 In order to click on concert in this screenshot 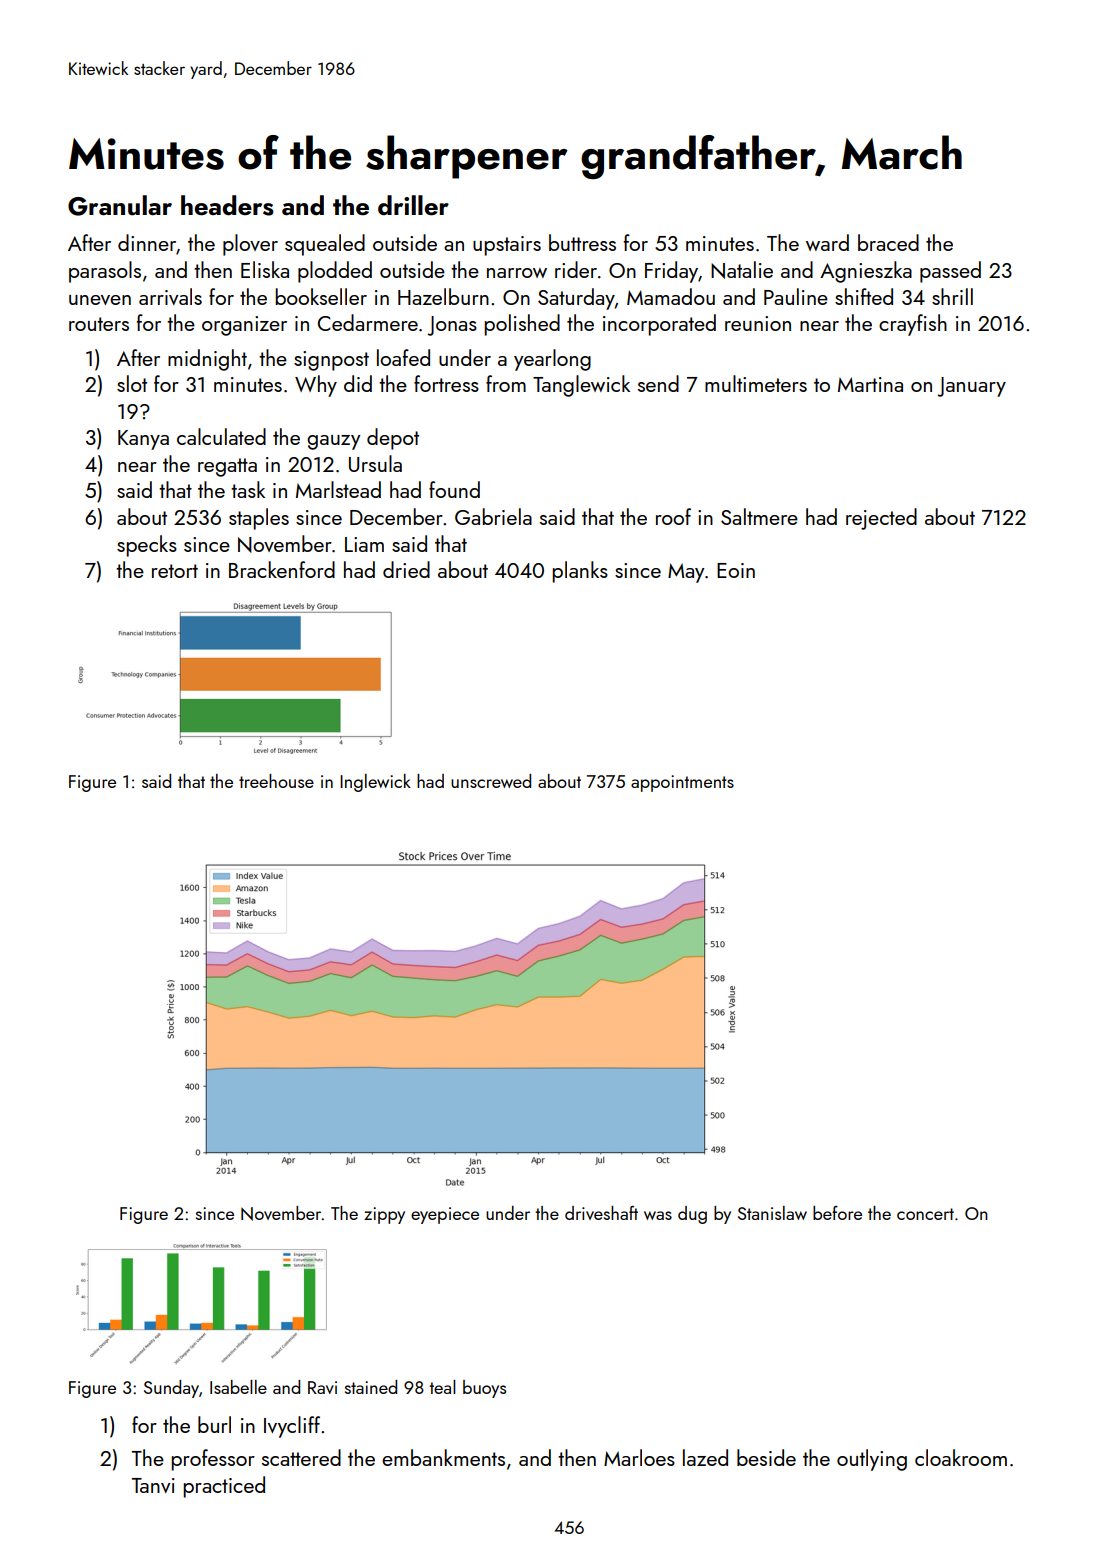, I will do `click(925, 1214)`.
